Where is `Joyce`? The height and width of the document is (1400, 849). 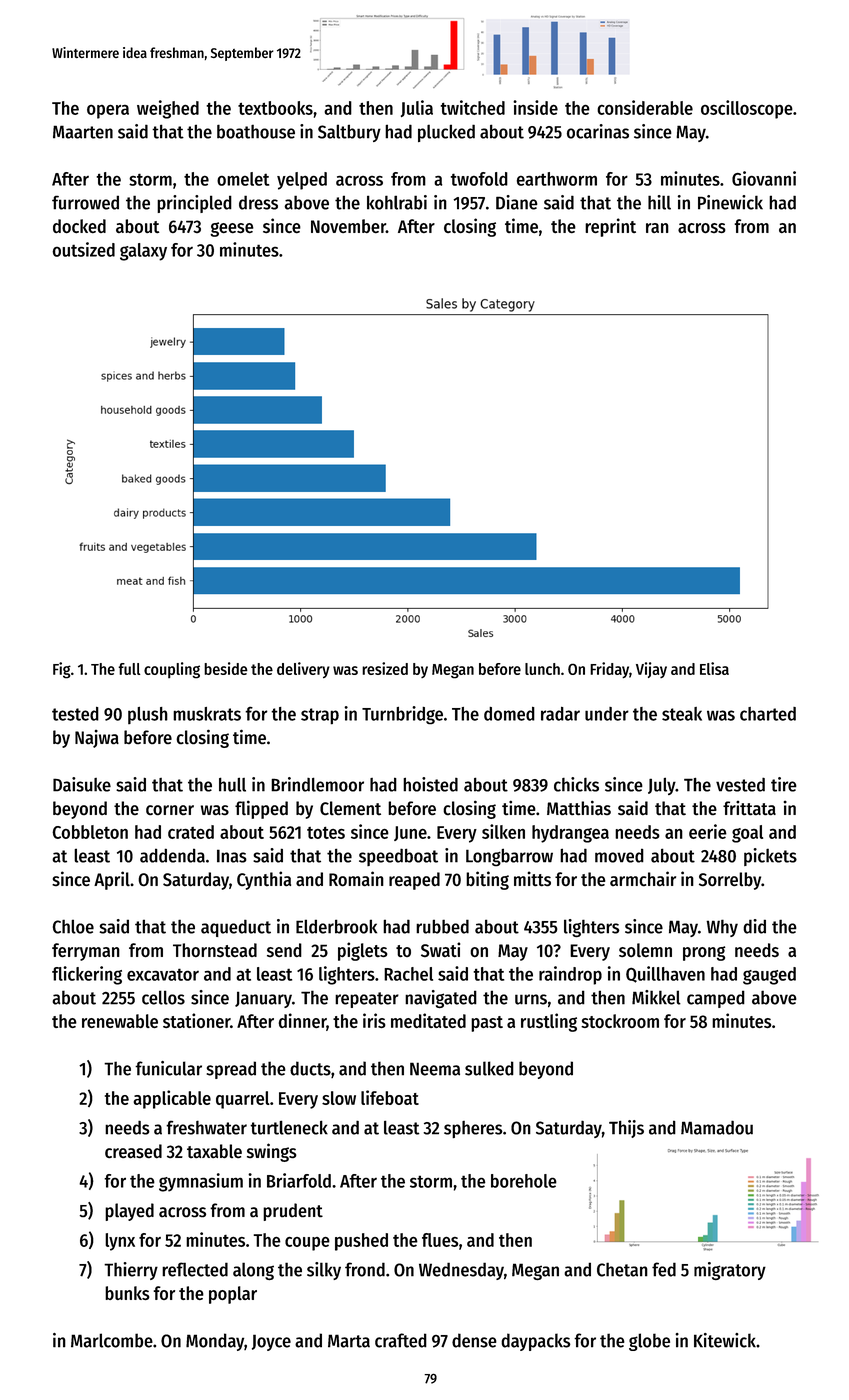 Joyce is located at coordinates (271, 1342).
